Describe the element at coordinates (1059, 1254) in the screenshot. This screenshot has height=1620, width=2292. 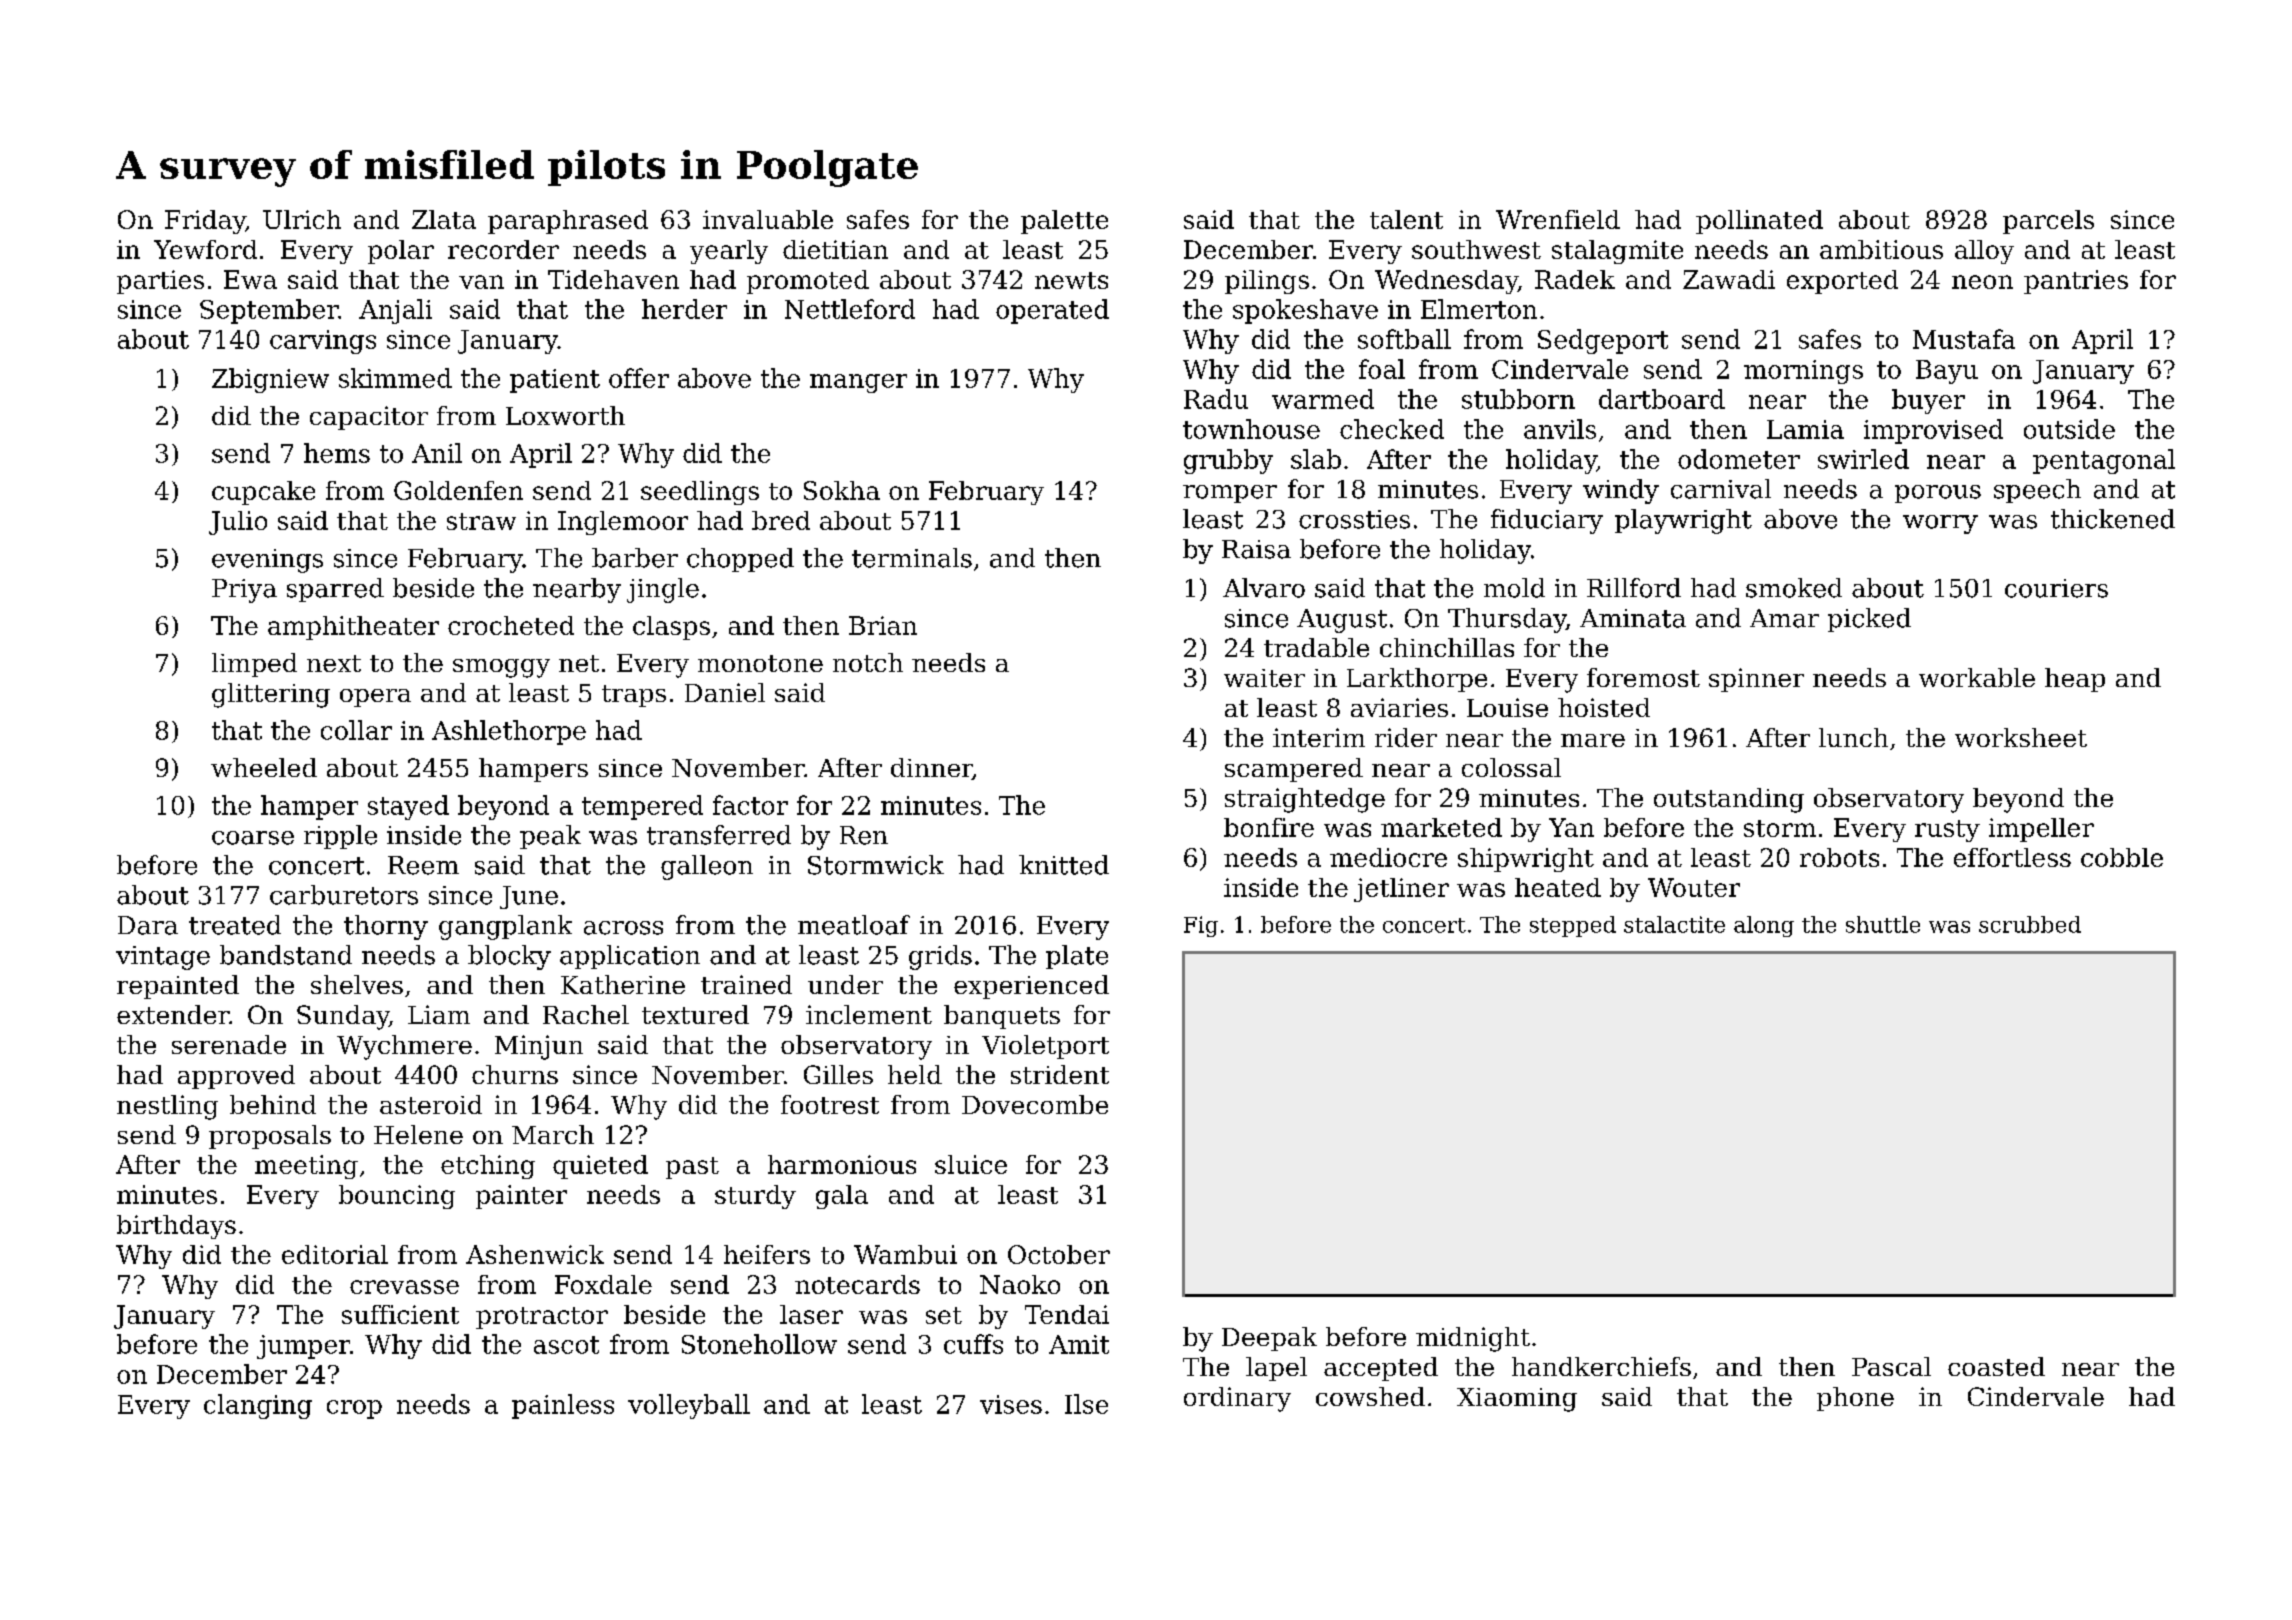
I see `October` at that location.
